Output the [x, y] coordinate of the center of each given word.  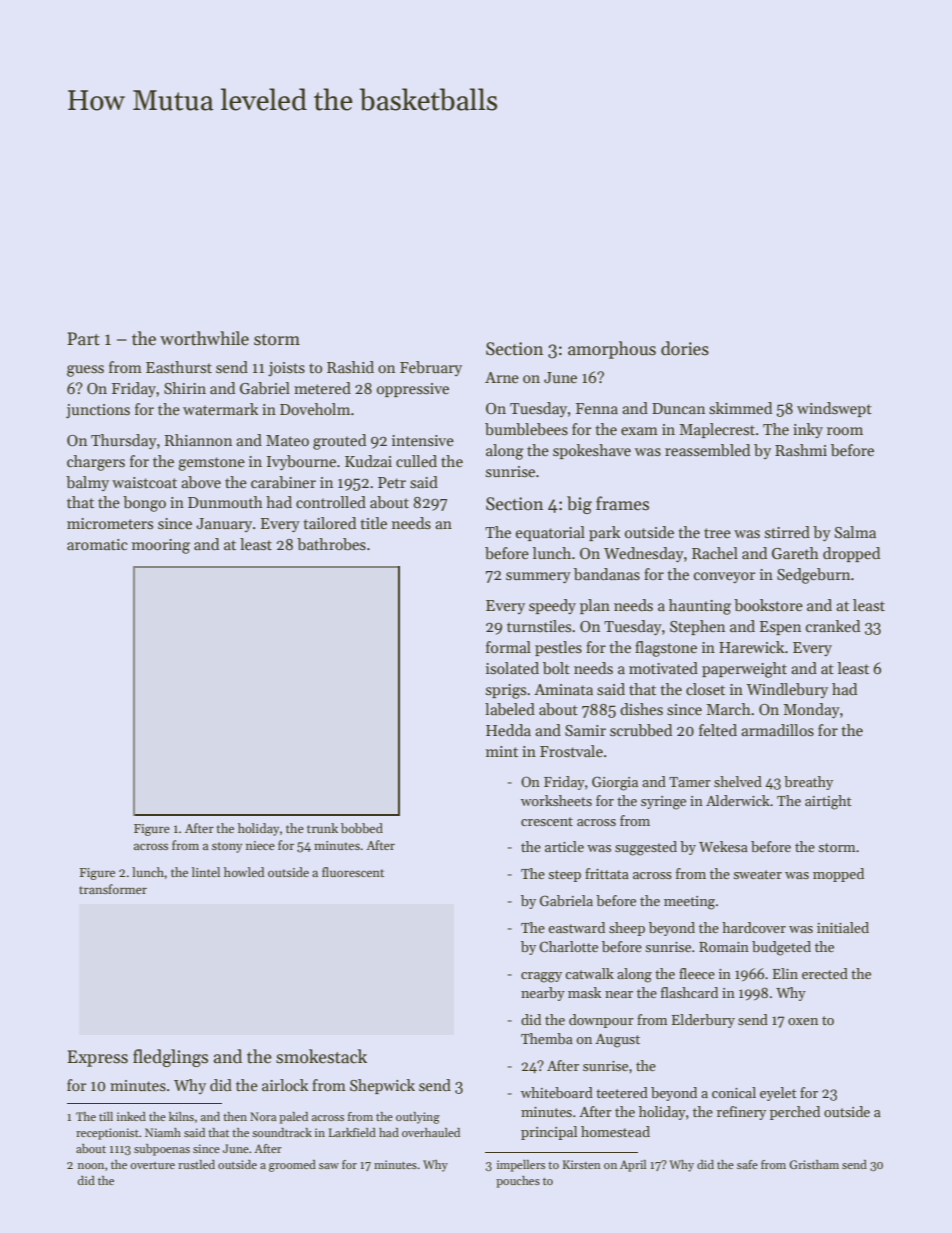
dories [685, 348]
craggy [541, 977]
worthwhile [204, 338]
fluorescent [353, 872]
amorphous [612, 350]
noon [91, 1166]
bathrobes [331, 544]
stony [227, 847]
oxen [803, 1021]
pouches [518, 1182]
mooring [161, 546]
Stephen [697, 627]
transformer [113, 889]
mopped [838, 875]
